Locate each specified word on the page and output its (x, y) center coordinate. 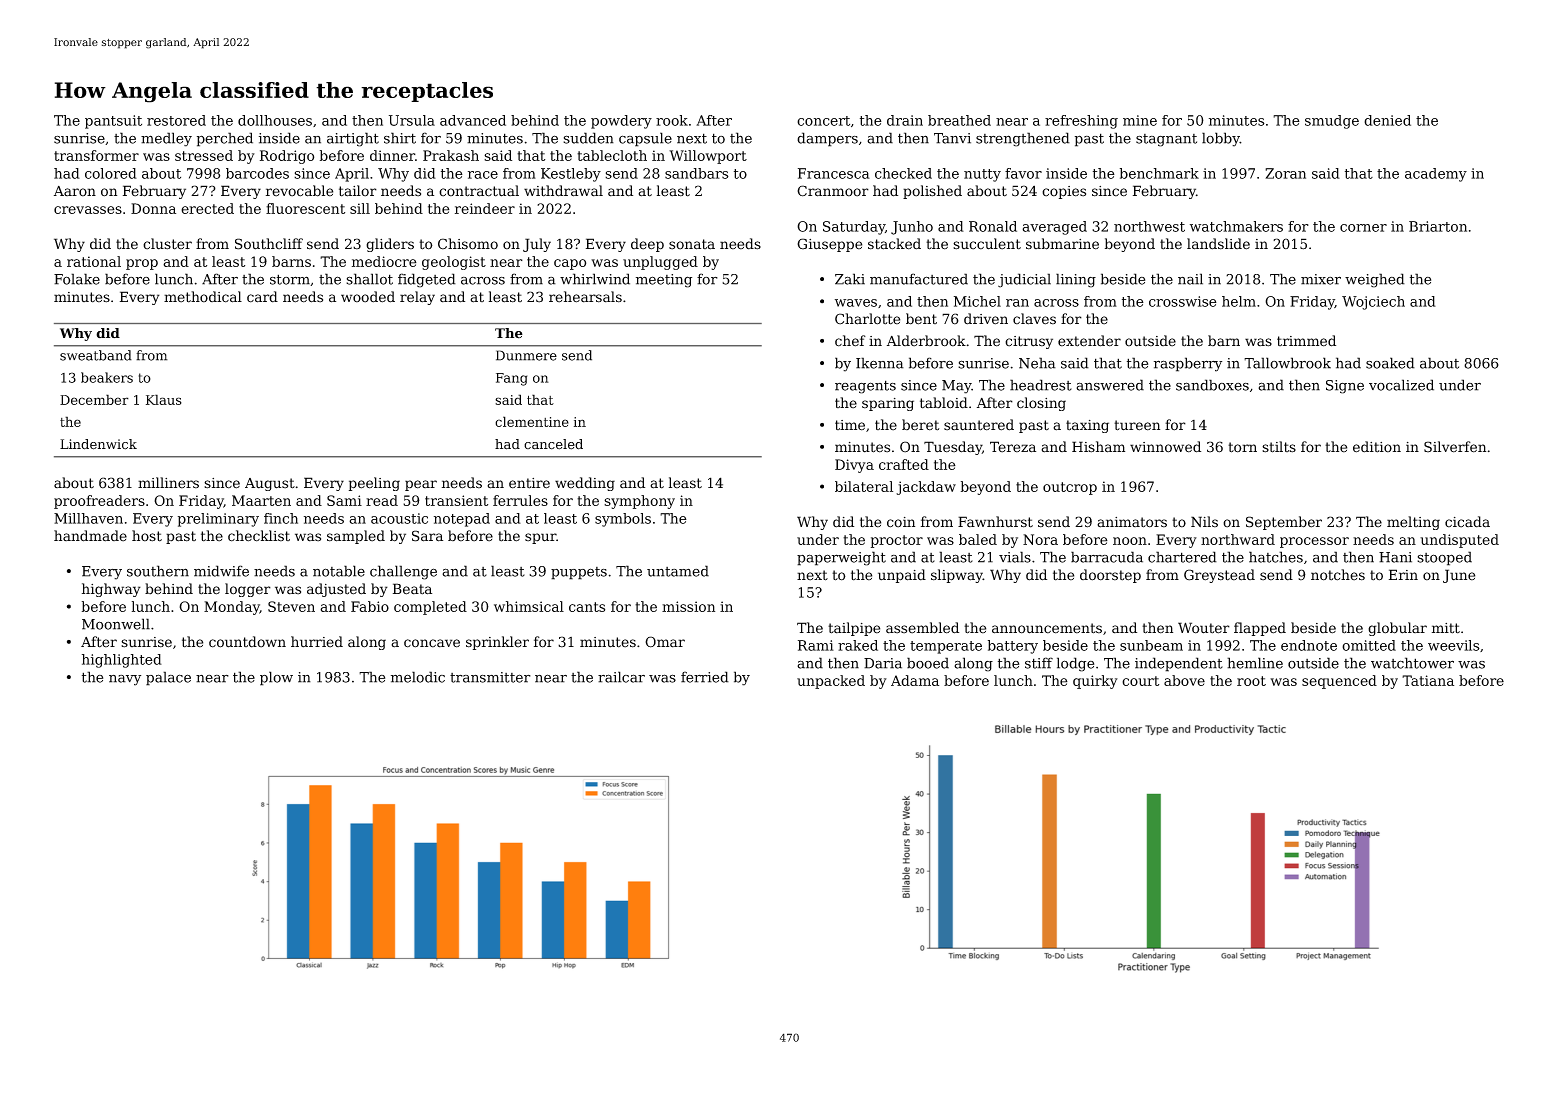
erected (207, 208)
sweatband (96, 355)
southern (158, 571)
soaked (1390, 363)
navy (125, 680)
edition (1377, 447)
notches (1338, 575)
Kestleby (571, 175)
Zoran (1285, 173)
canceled (553, 444)
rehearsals (585, 297)
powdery (621, 122)
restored (176, 120)
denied (1387, 120)
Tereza (1013, 447)
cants (587, 607)
